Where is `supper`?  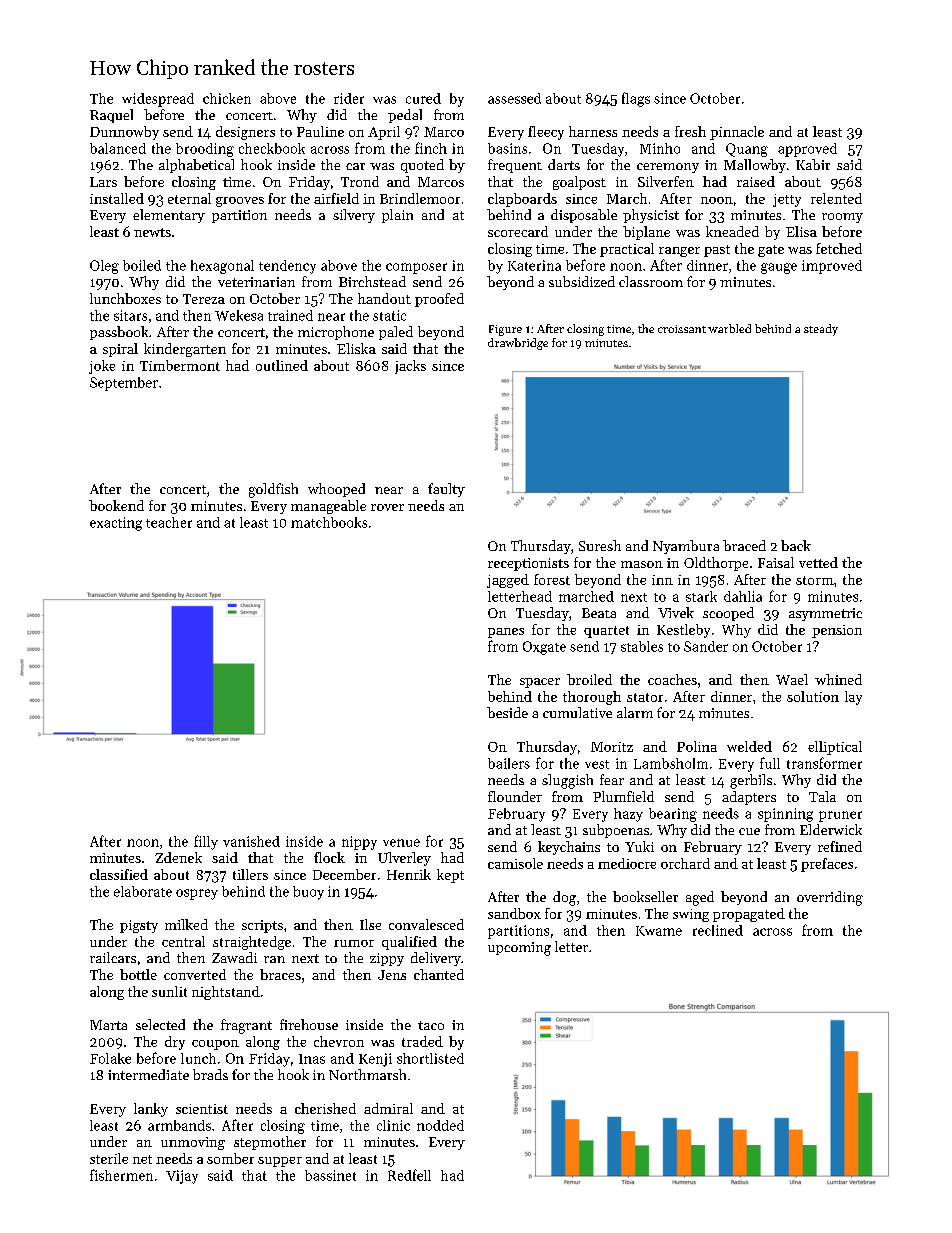
supper is located at coordinates (280, 1162).
